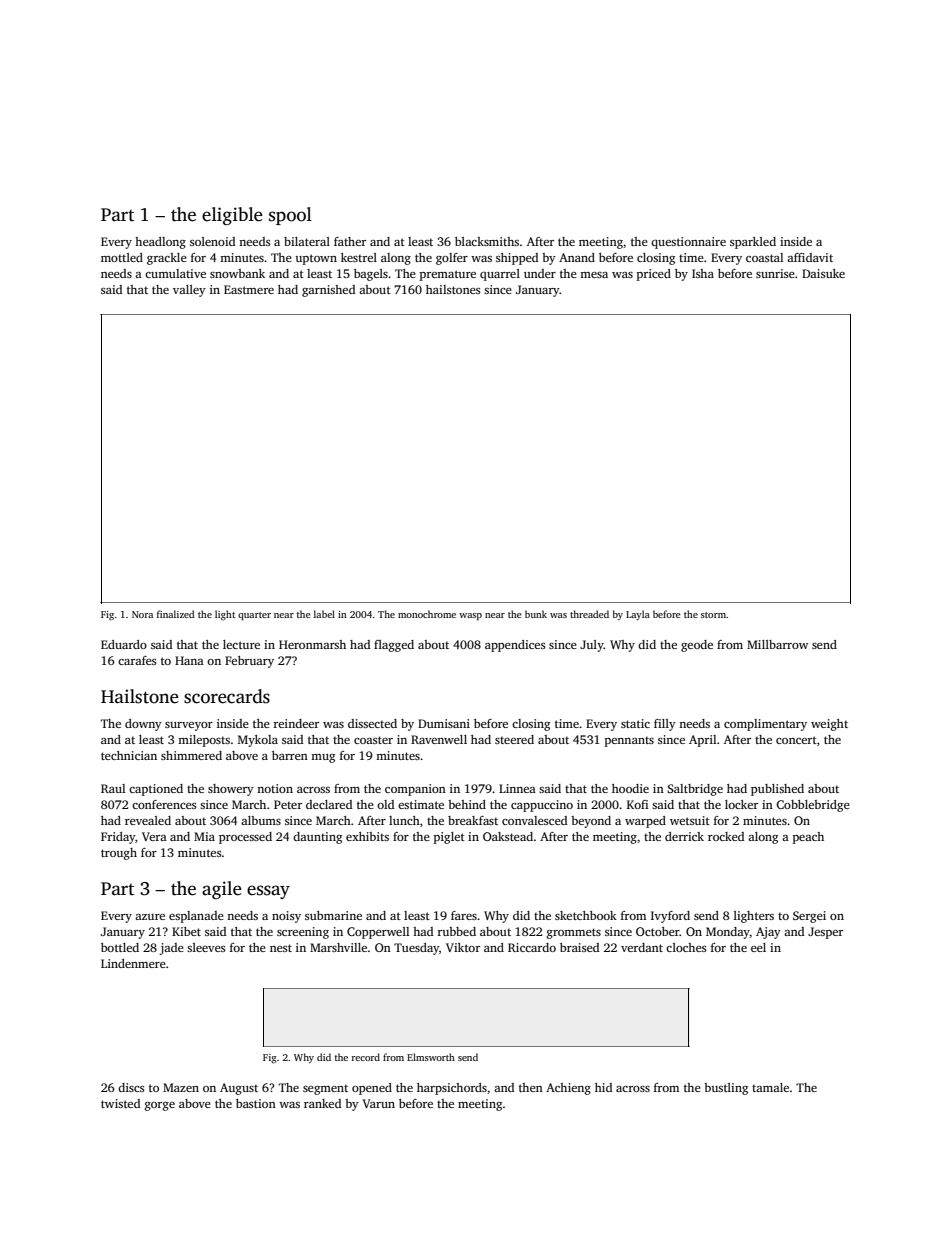 This screenshot has height=1233, width=952. What do you see at coordinates (500, 275) in the screenshot?
I see `quarrel` at bounding box center [500, 275].
